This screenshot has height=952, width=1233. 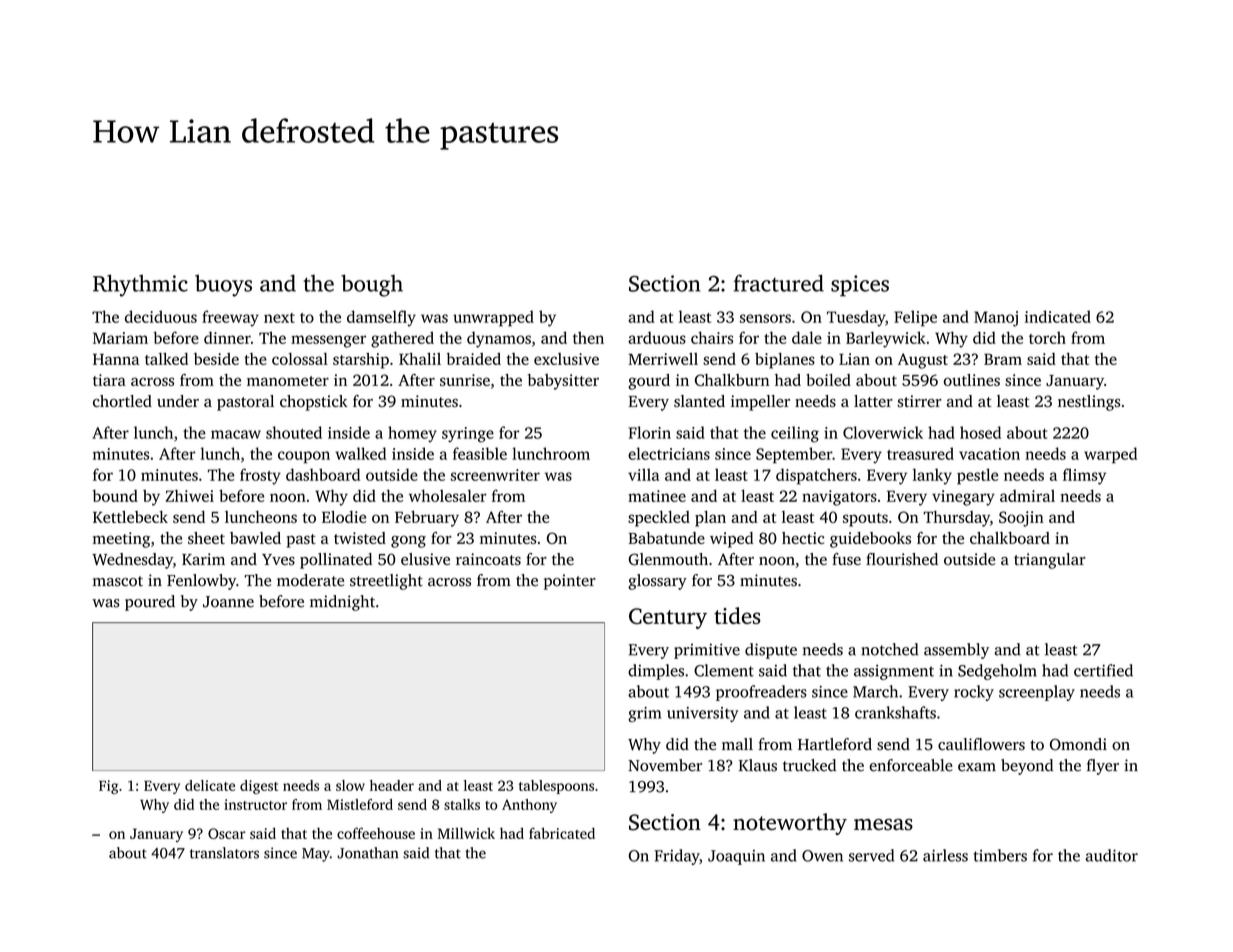 I want to click on Glenmouth, so click(x=668, y=559).
